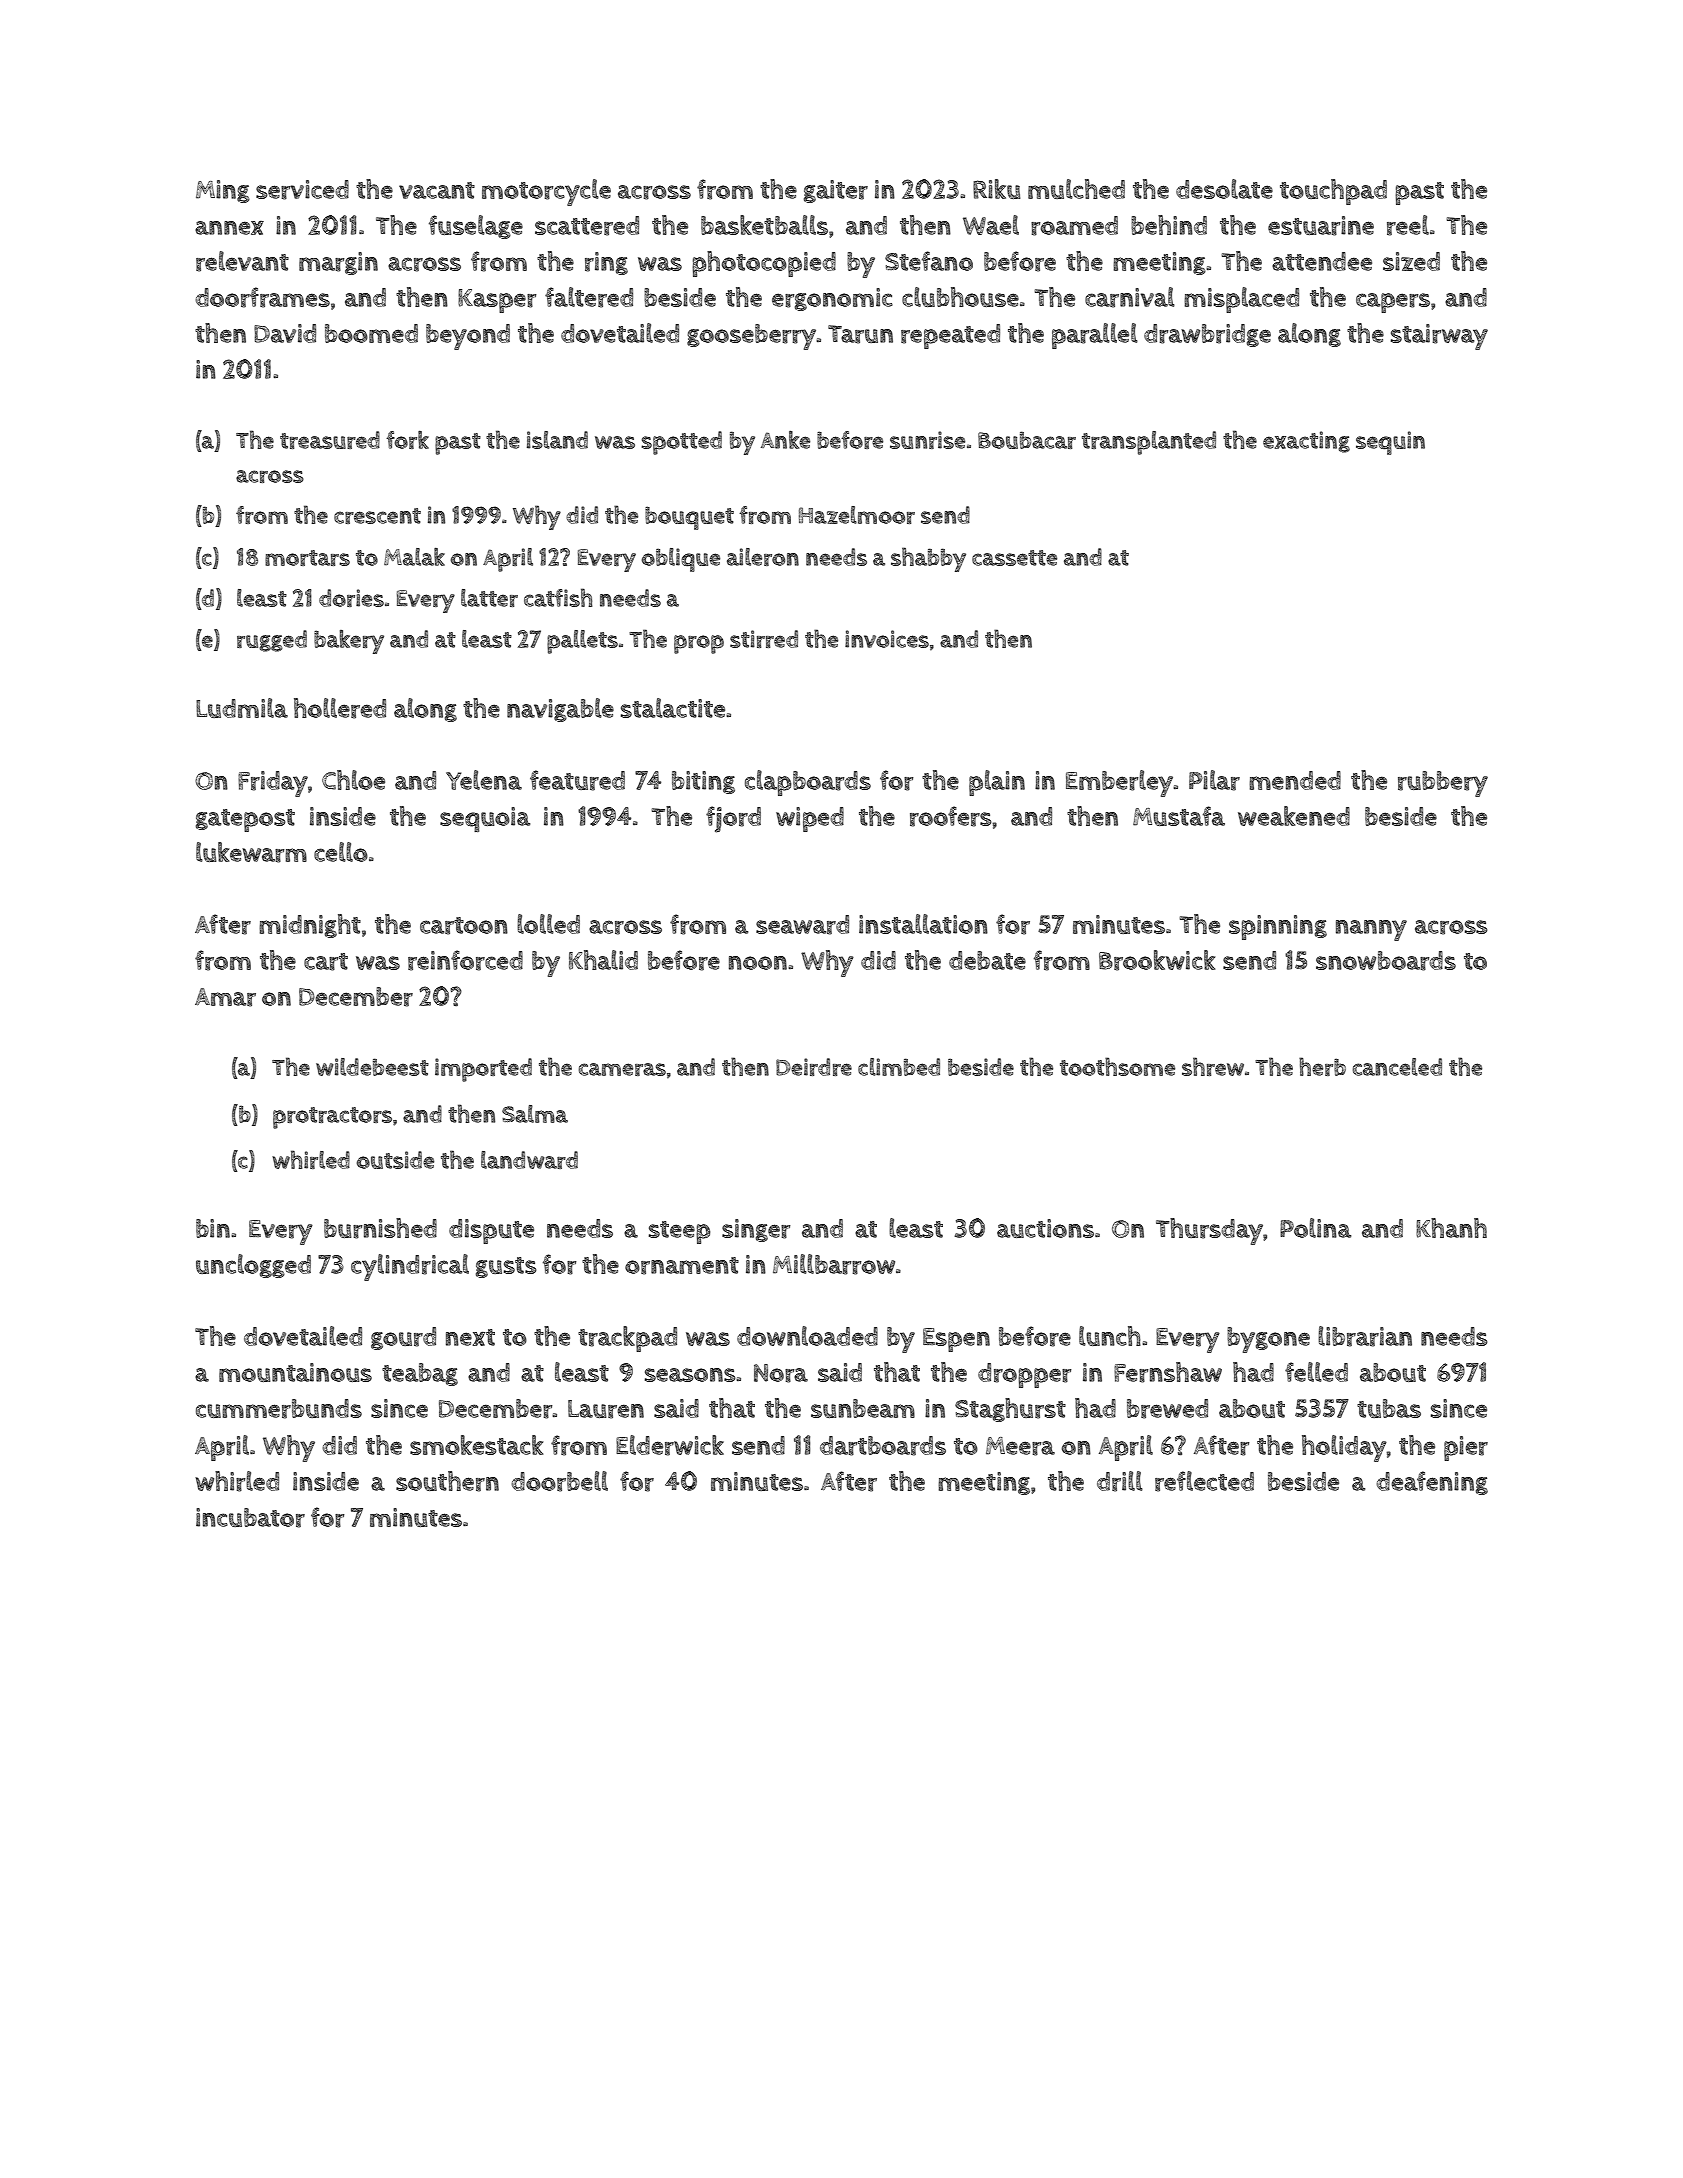  I want to click on fjord, so click(733, 819).
